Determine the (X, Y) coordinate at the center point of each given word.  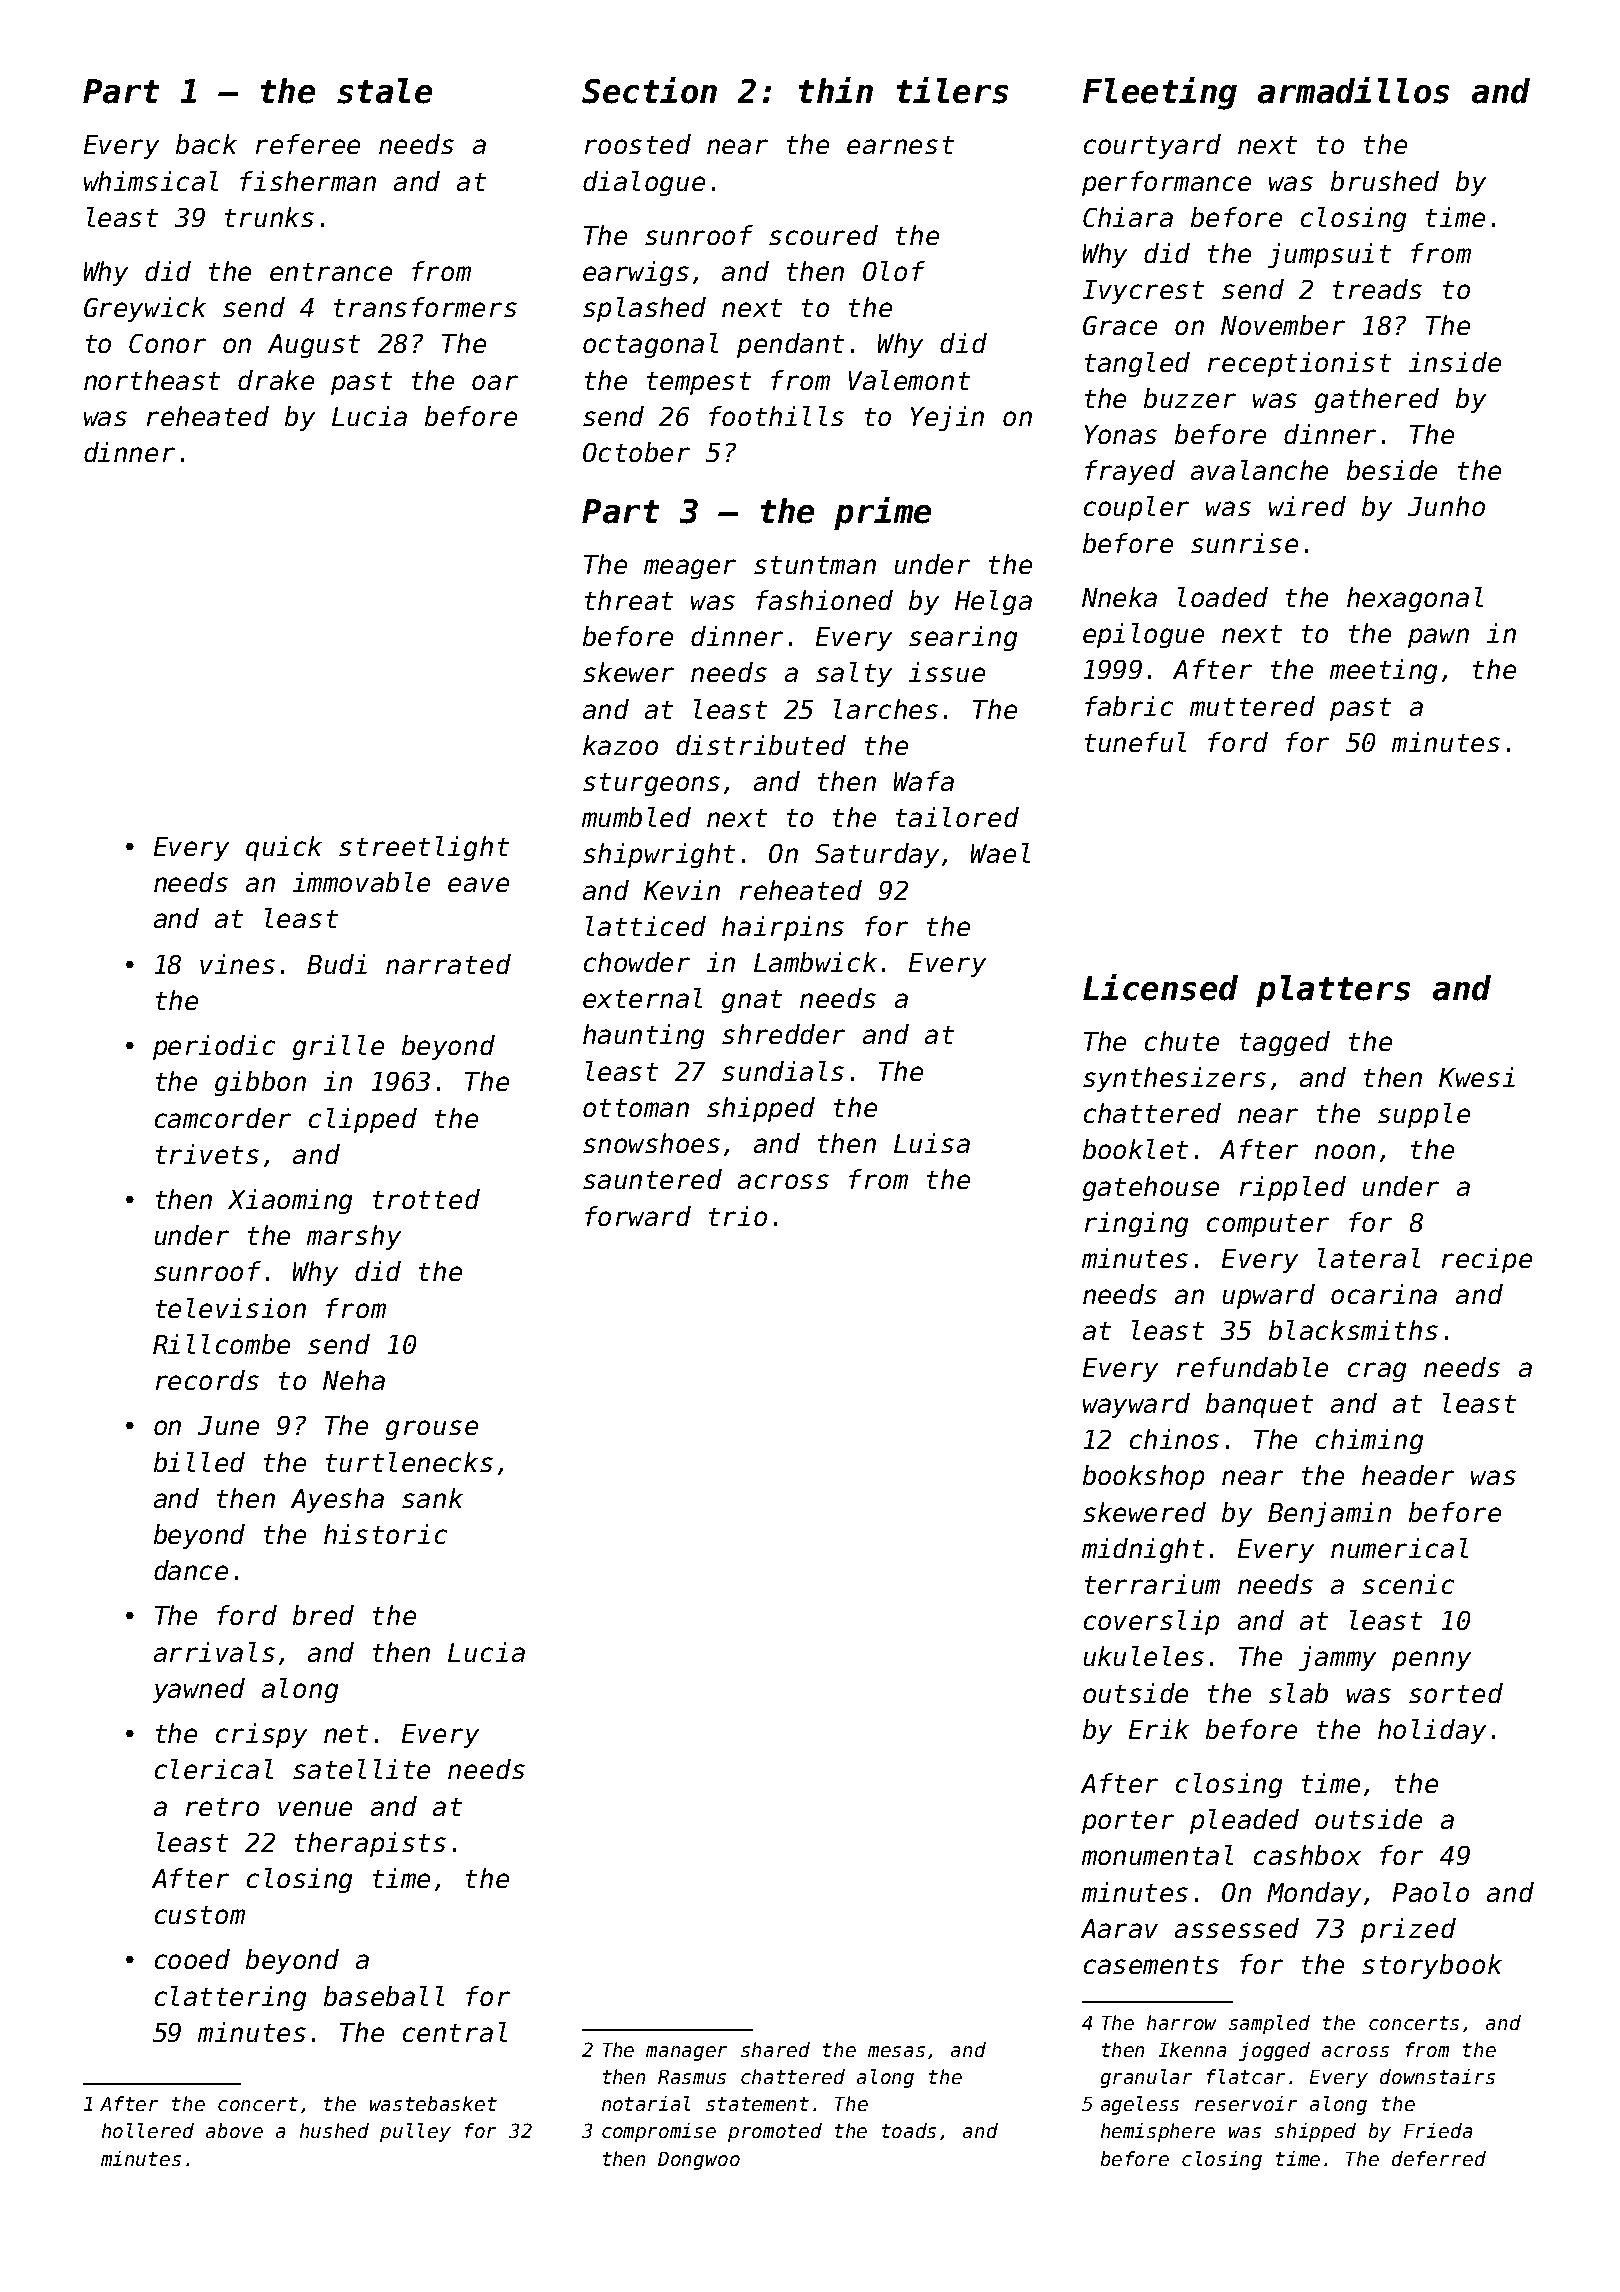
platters (1333, 991)
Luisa (932, 1143)
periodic (214, 1047)
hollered (148, 2130)
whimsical (151, 181)
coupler (1136, 508)
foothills (776, 416)
